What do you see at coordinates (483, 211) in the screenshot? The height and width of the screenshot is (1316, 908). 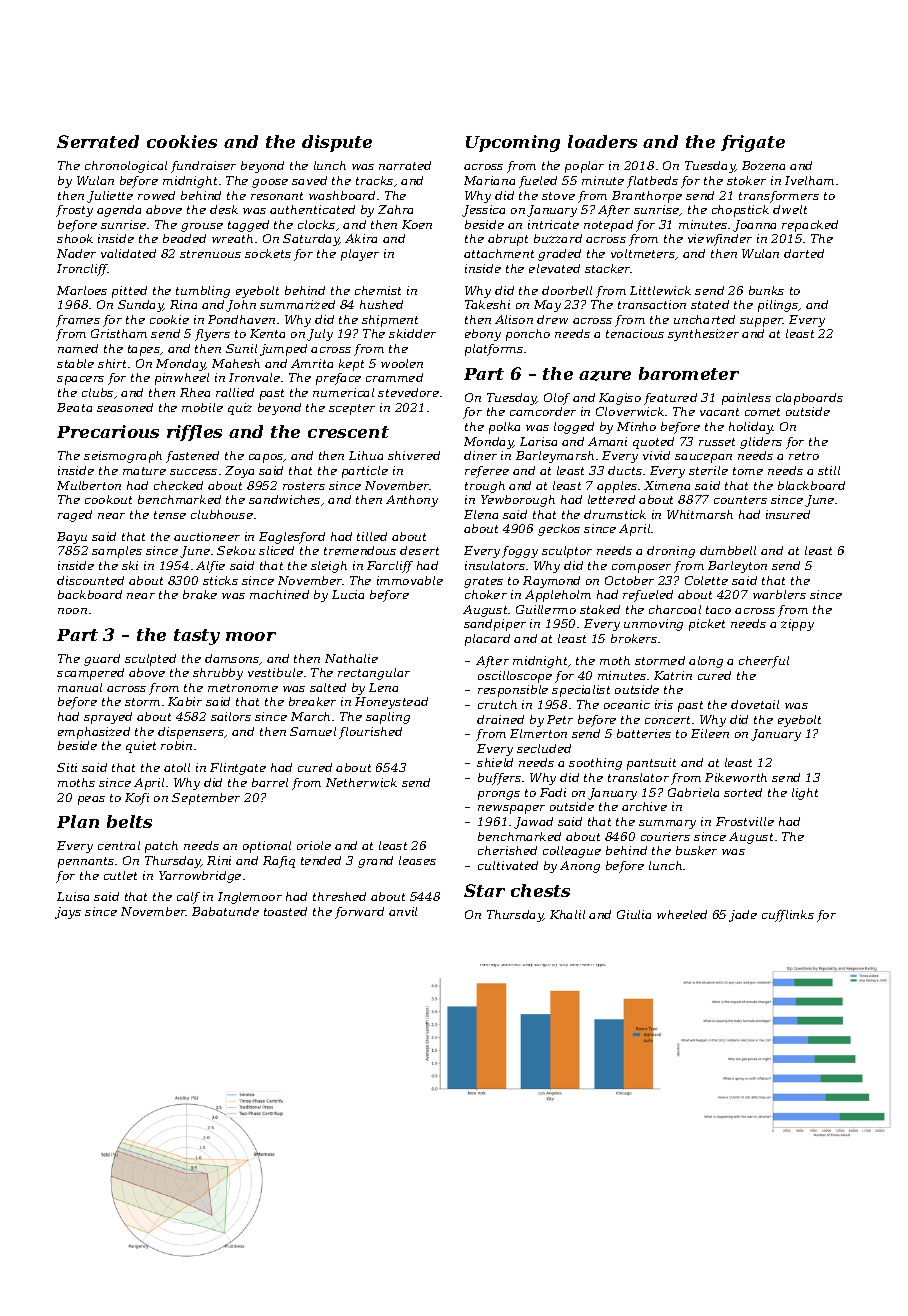 I see `Jessica` at bounding box center [483, 211].
